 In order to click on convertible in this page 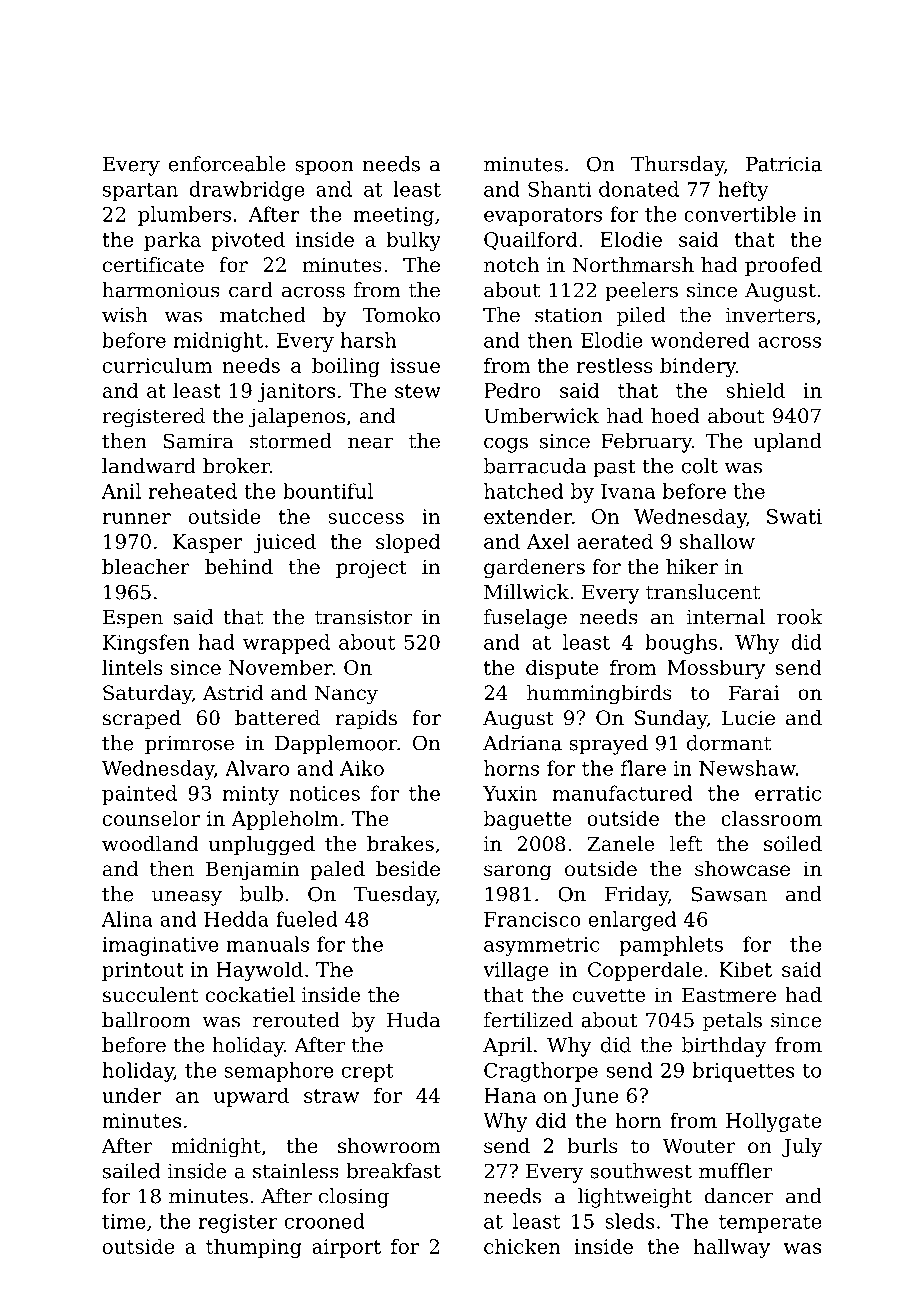, I will do `click(740, 214)`.
